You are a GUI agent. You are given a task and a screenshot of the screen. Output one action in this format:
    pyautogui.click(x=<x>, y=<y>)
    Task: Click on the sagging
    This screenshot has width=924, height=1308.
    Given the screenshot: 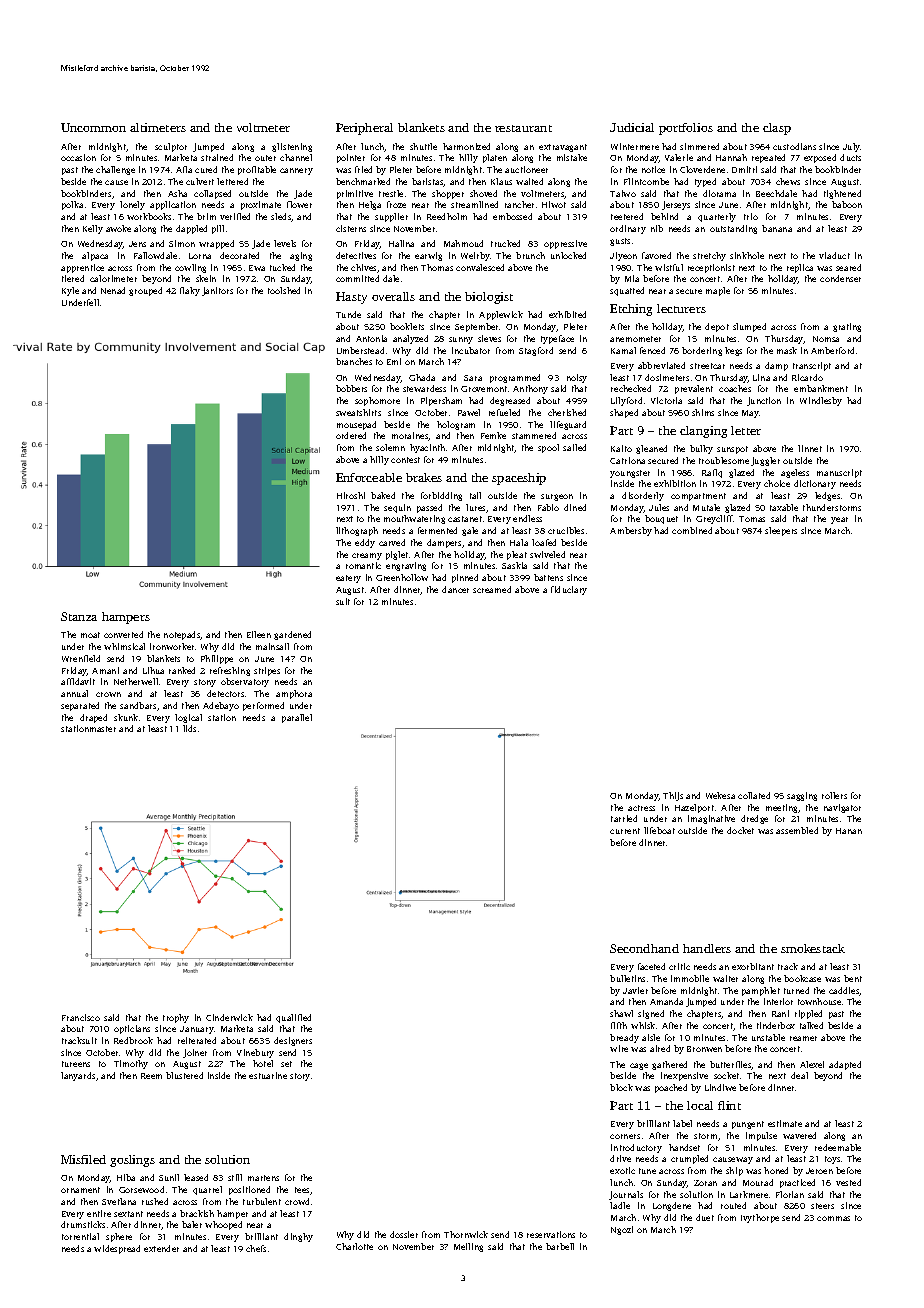 What is the action you would take?
    pyautogui.click(x=802, y=796)
